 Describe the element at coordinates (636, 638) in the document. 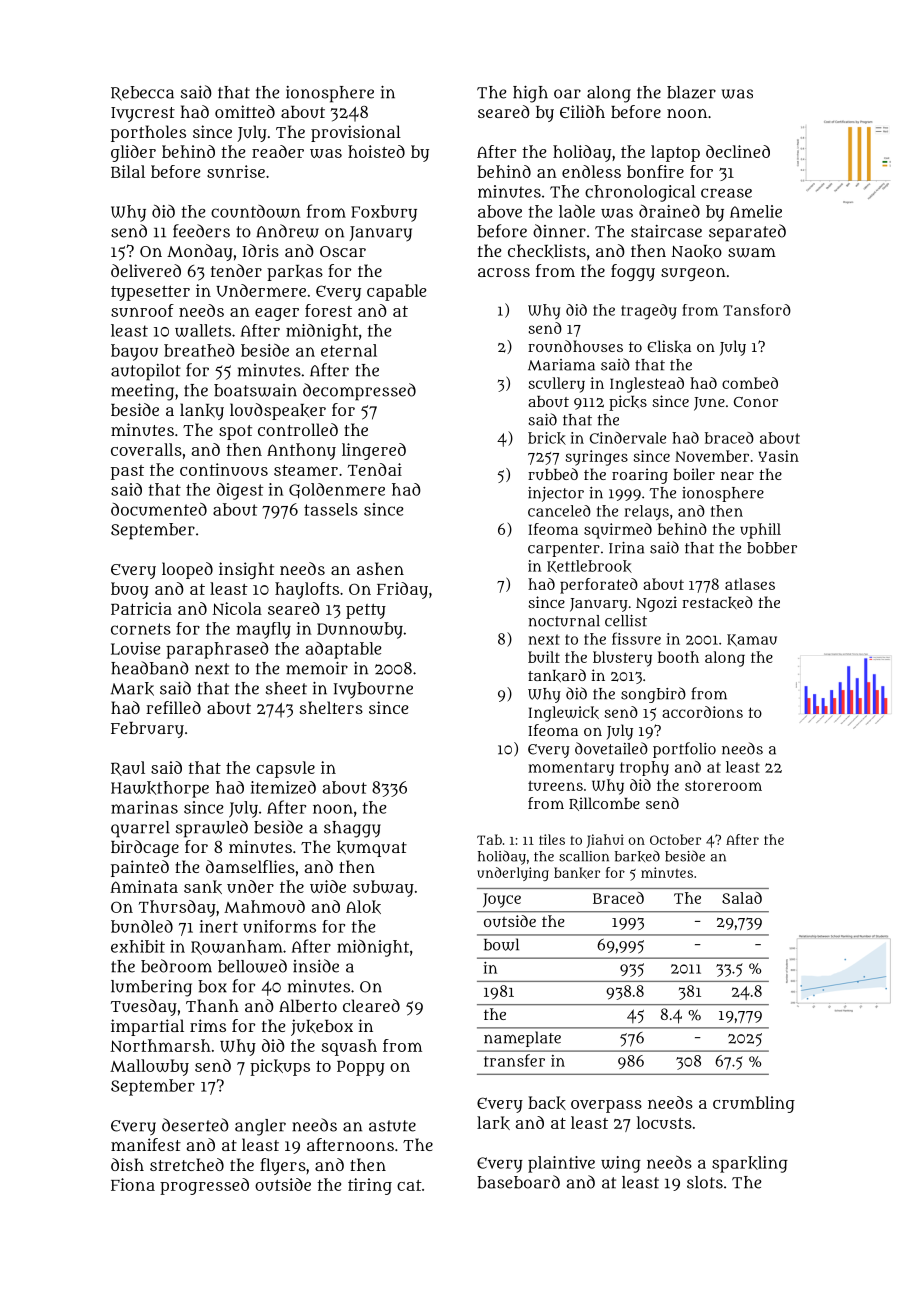

I see `fissure` at that location.
